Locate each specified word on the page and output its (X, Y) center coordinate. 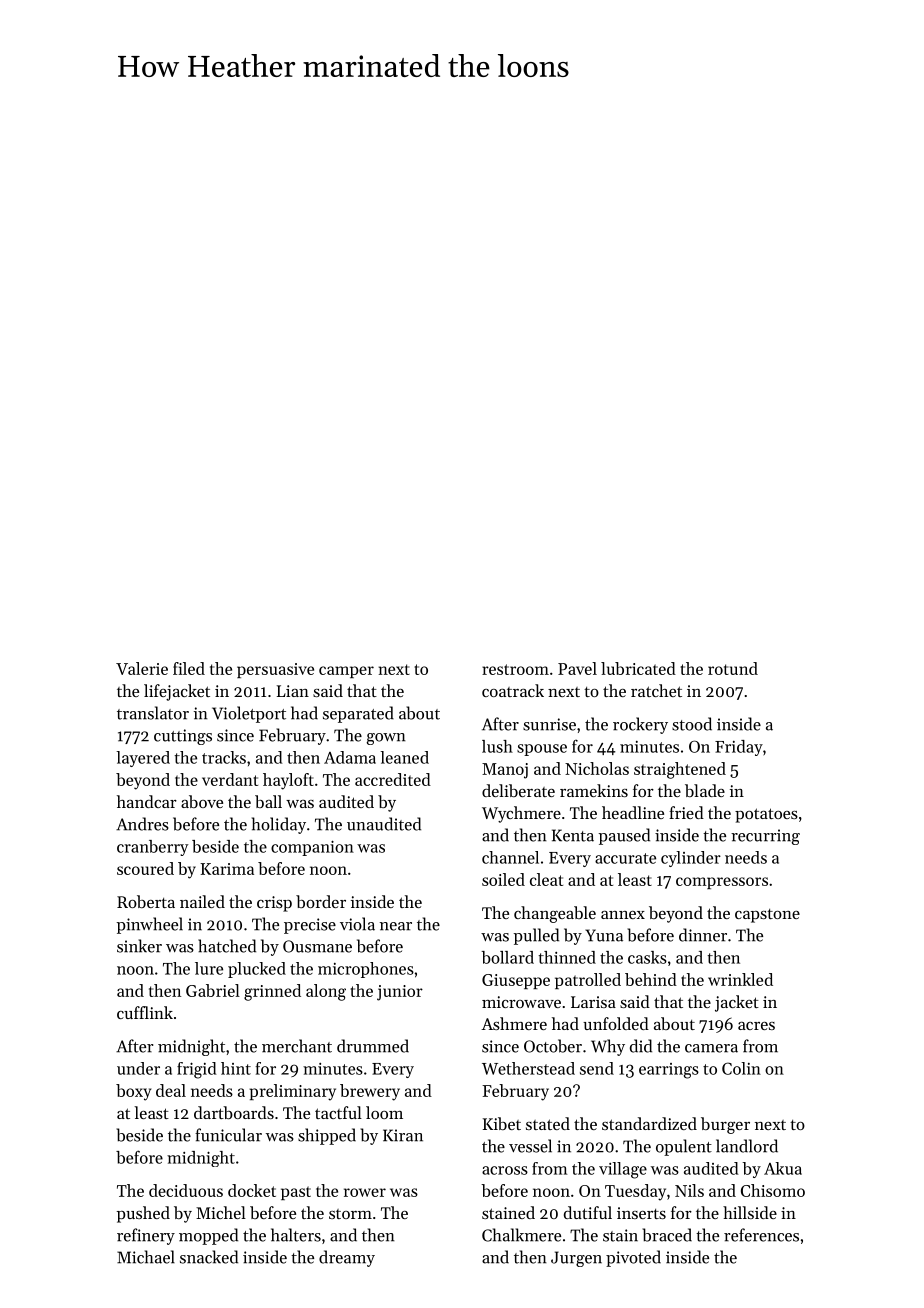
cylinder (691, 859)
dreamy (347, 1258)
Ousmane (317, 946)
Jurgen (576, 1259)
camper (346, 672)
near (396, 926)
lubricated (638, 668)
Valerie (142, 668)
